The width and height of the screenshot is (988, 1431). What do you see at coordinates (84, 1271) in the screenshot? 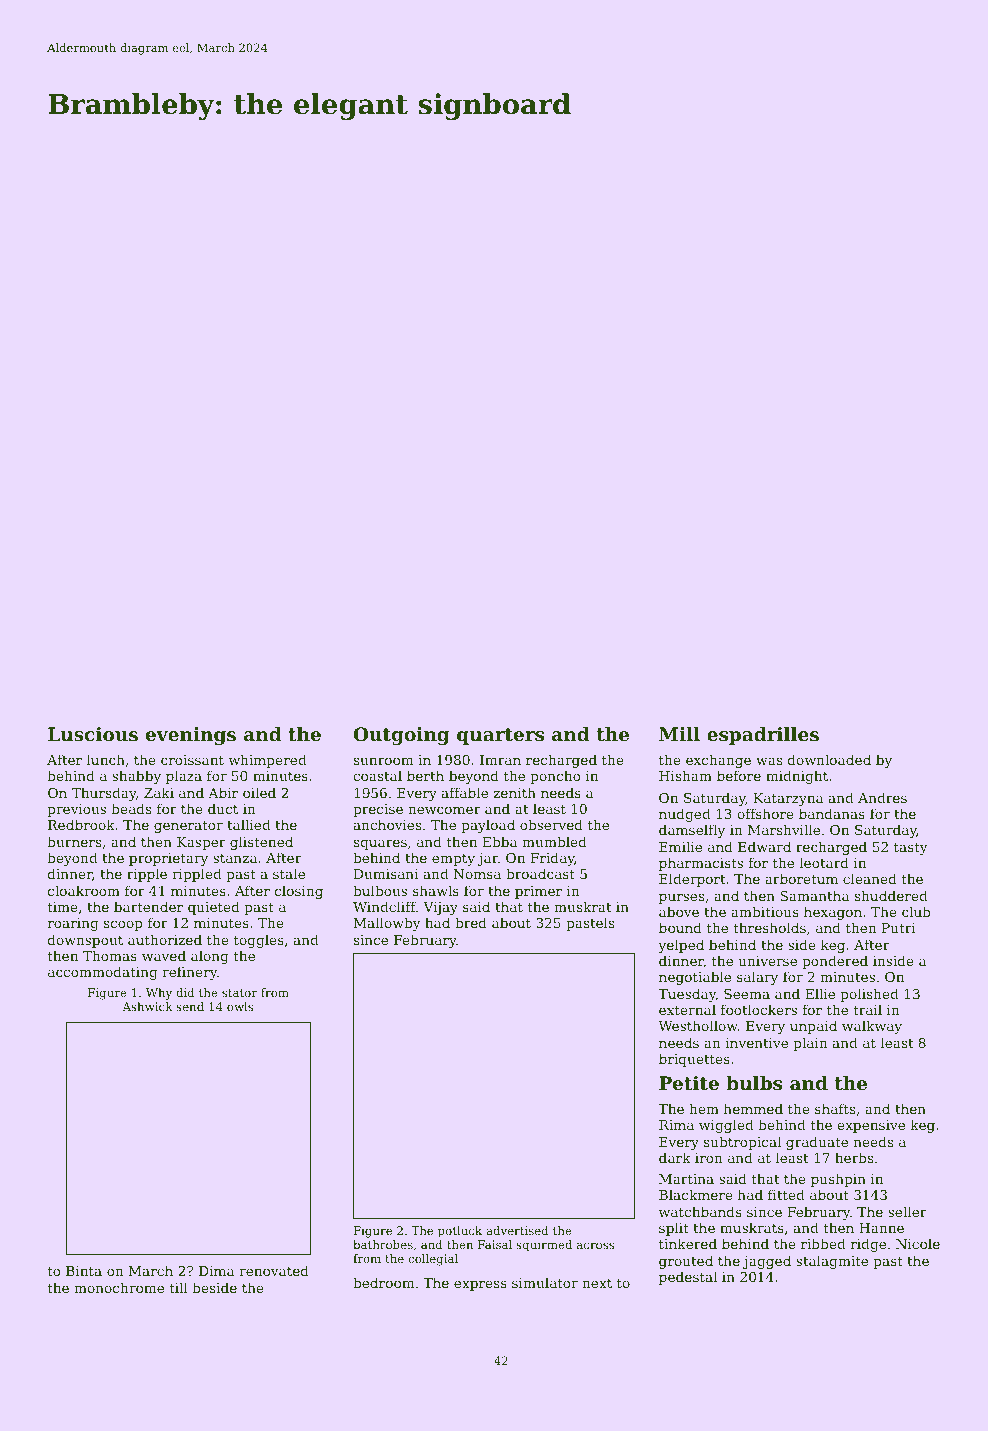
I see `Binta` at bounding box center [84, 1271].
